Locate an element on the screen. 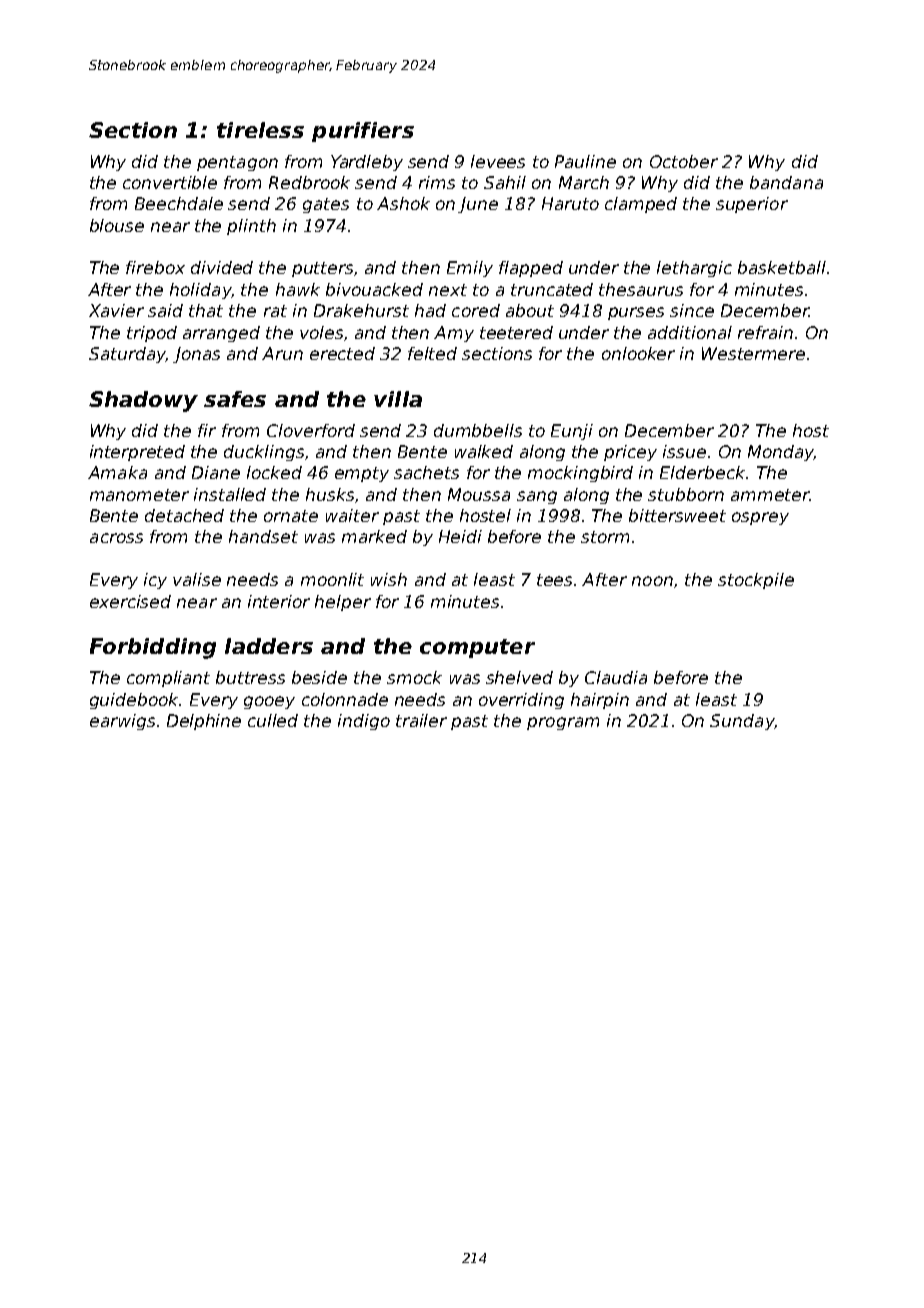 The width and height of the screenshot is (924, 1308). tireless is located at coordinates (260, 130).
